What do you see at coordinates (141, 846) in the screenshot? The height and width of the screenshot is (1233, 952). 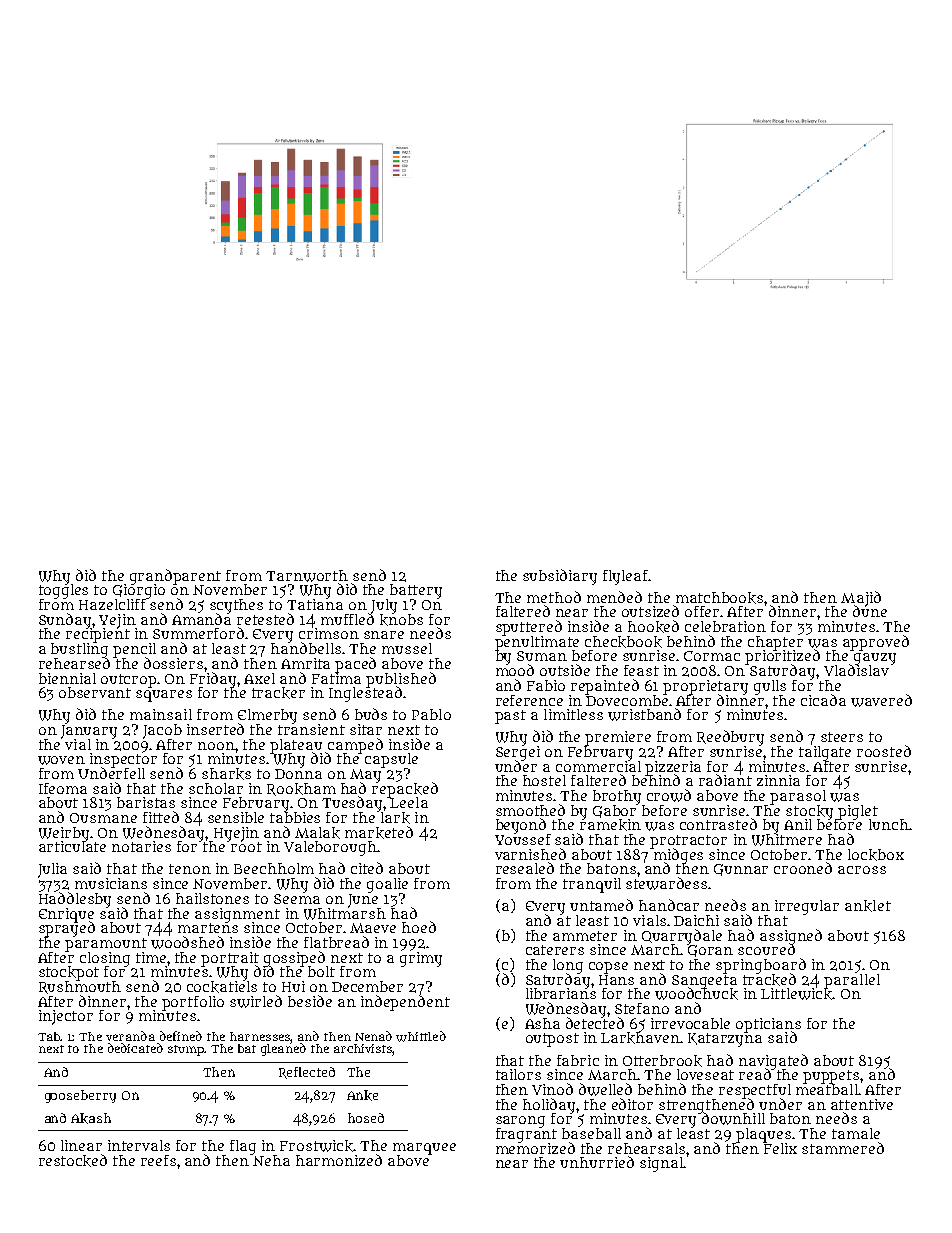 I see `notaries` at bounding box center [141, 846].
